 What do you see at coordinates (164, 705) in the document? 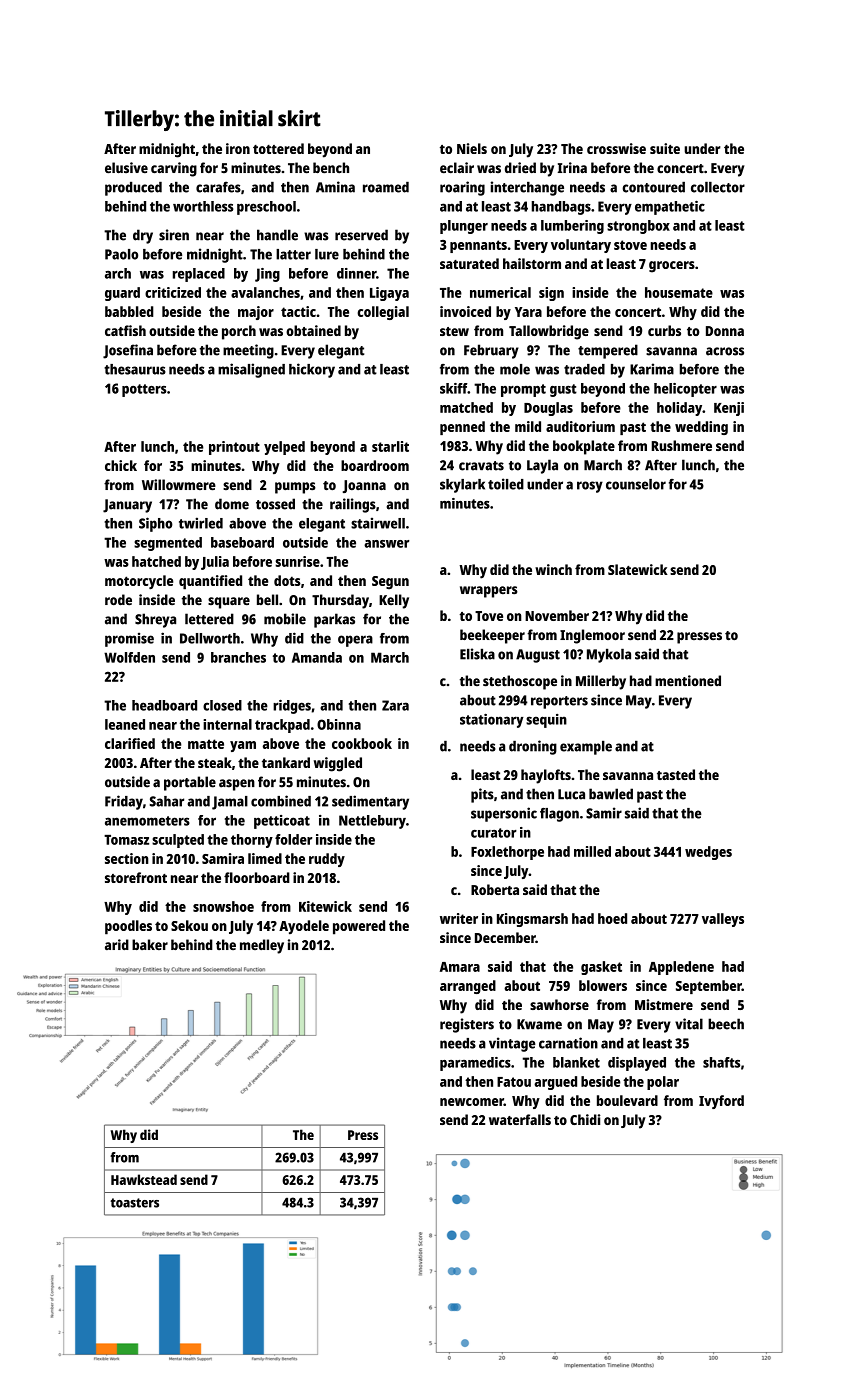
I see `headboard` at bounding box center [164, 705].
